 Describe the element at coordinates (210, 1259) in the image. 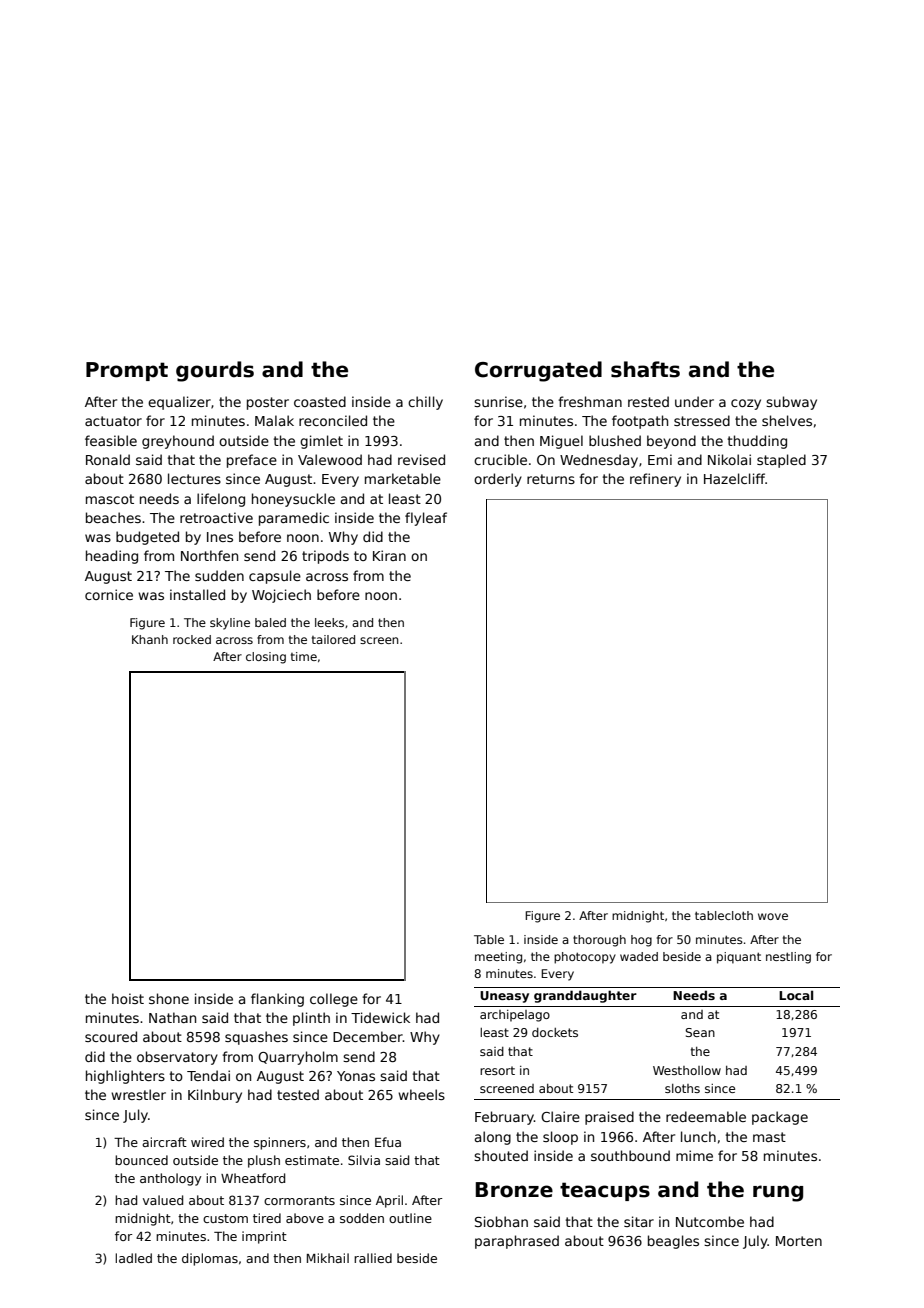

I see `diplomas` at that location.
